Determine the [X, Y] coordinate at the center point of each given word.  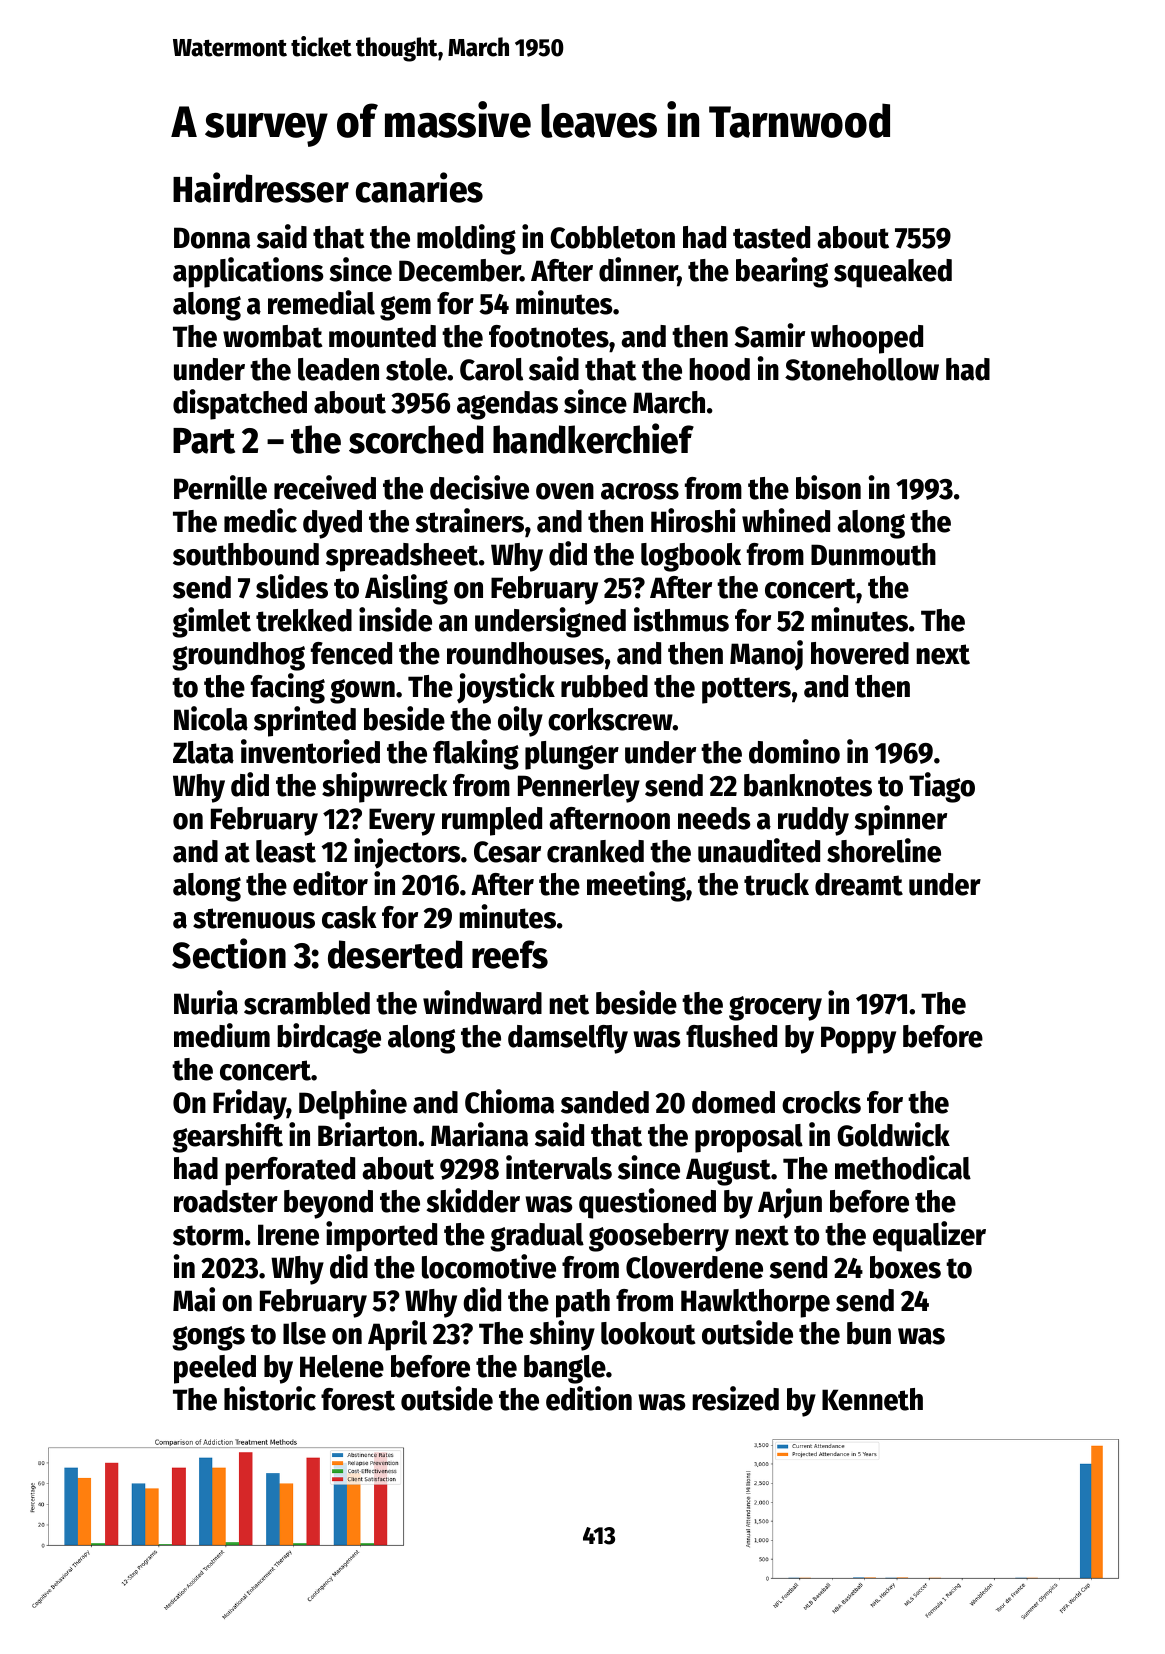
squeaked [893, 273]
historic [270, 1398]
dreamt [859, 884]
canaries [419, 187]
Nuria [206, 1002]
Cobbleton [612, 237]
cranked [595, 851]
